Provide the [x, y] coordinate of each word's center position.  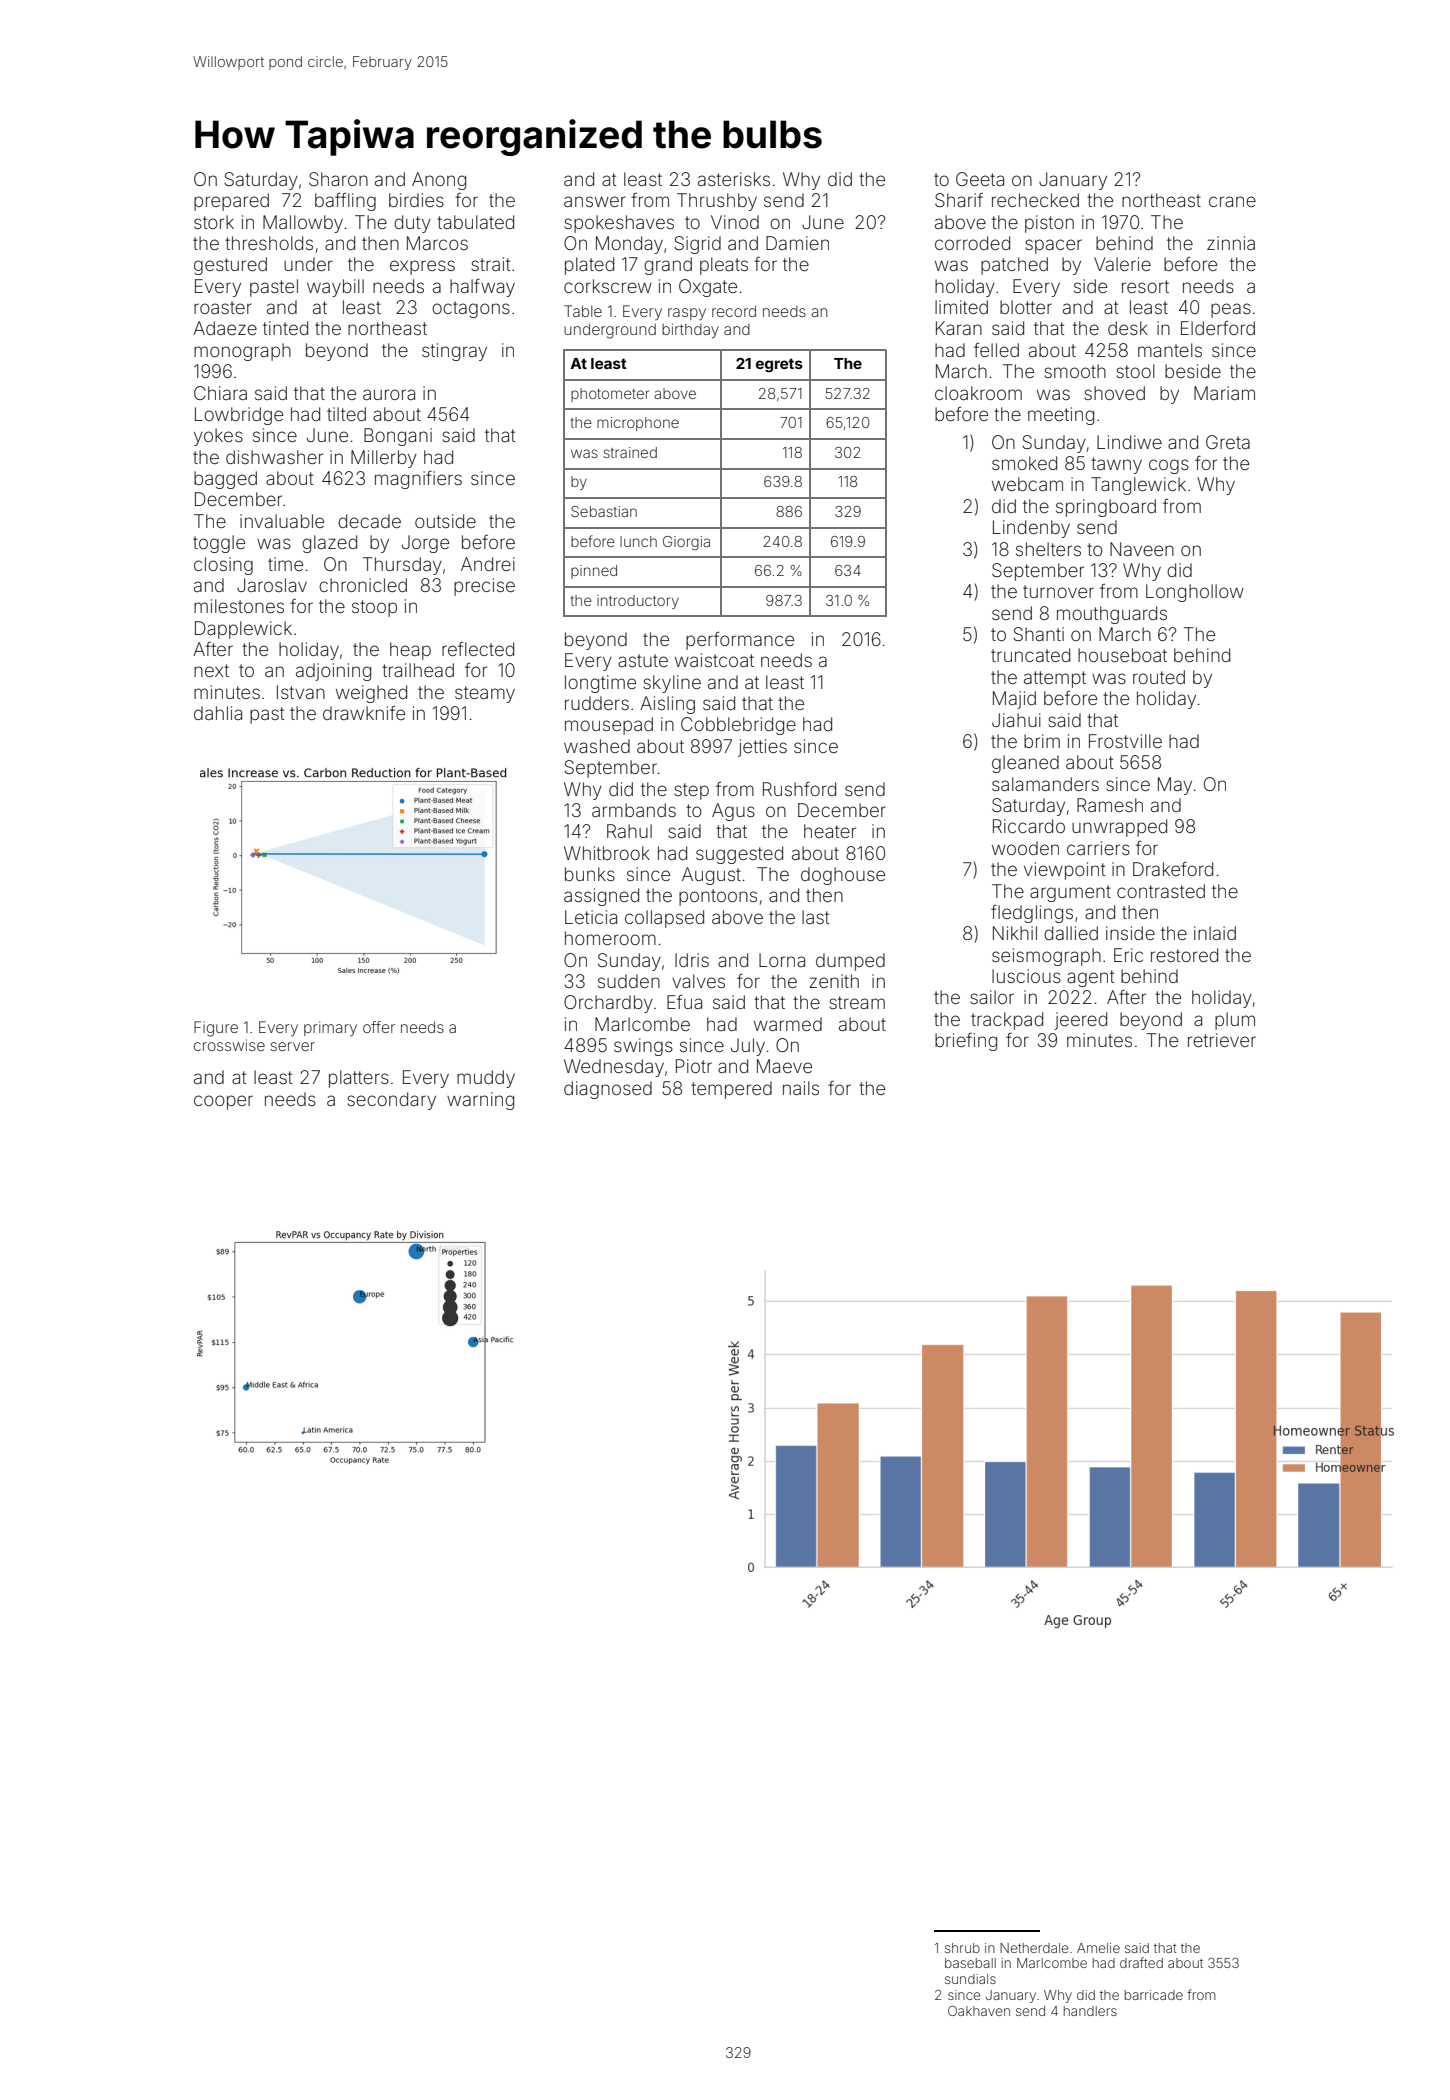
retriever [1222, 1040]
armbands [634, 810]
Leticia [591, 917]
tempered [731, 1090]
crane [1232, 201]
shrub [962, 1948]
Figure [216, 1029]
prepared [231, 202]
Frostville [1125, 741]
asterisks [734, 179]
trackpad [1007, 1021]
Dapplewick [243, 630]
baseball [970, 1963]
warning [480, 1101]
